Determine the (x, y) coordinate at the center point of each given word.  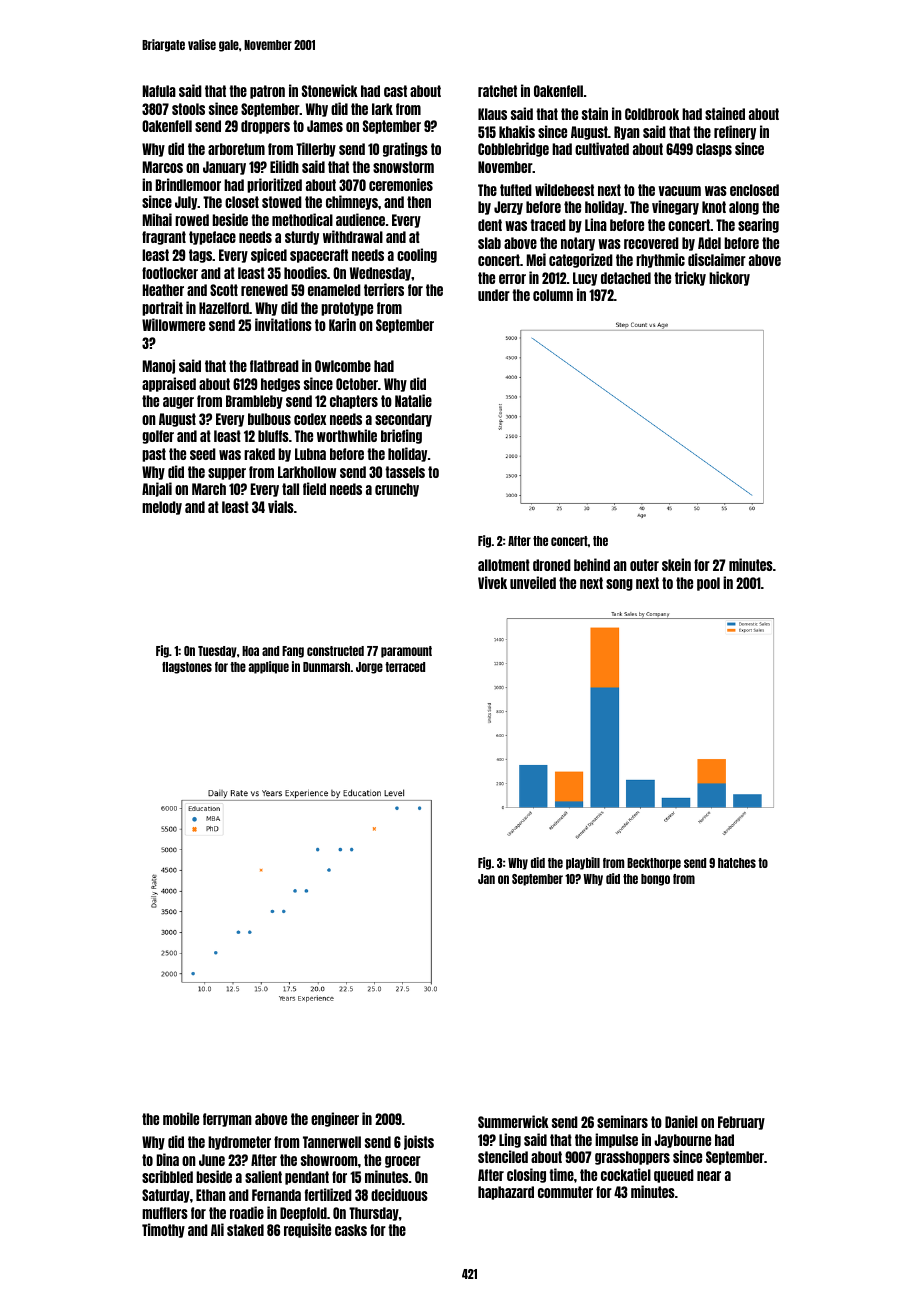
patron (267, 92)
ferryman (227, 1120)
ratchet (497, 91)
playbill (583, 863)
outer (644, 565)
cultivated (602, 148)
